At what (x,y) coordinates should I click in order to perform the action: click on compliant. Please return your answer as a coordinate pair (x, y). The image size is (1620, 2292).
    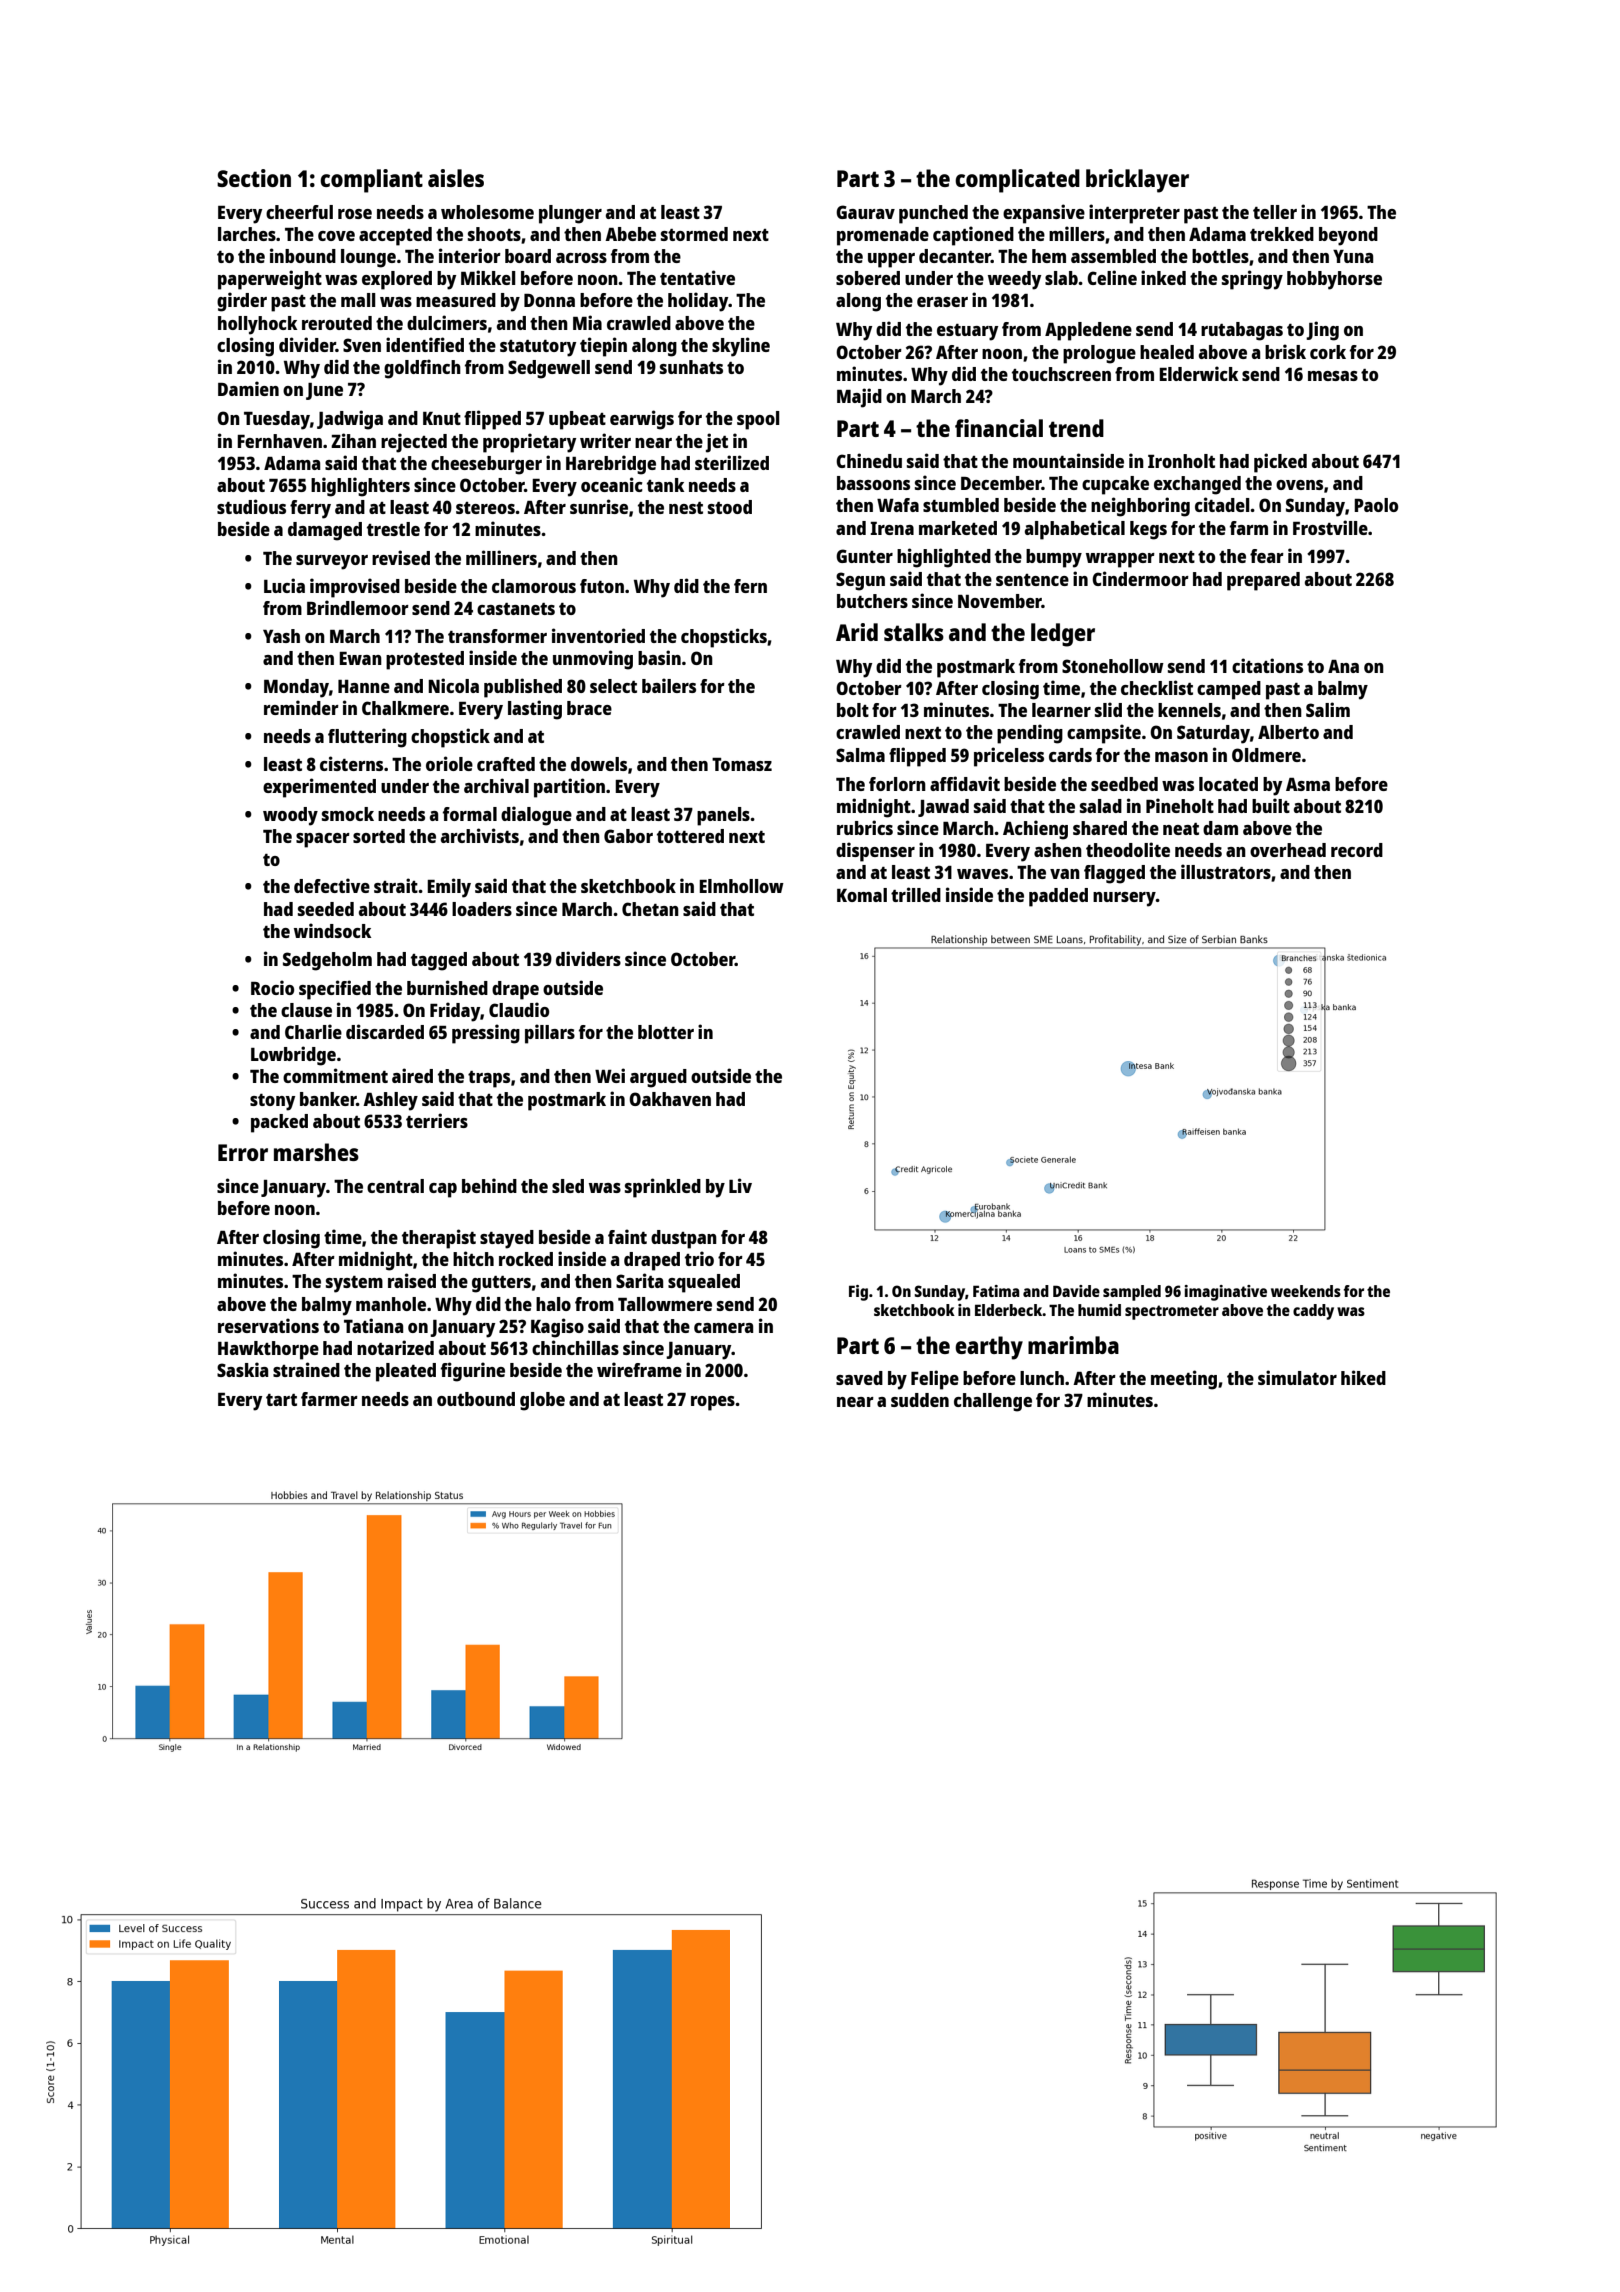
    Looking at the image, I should click on (371, 181).
